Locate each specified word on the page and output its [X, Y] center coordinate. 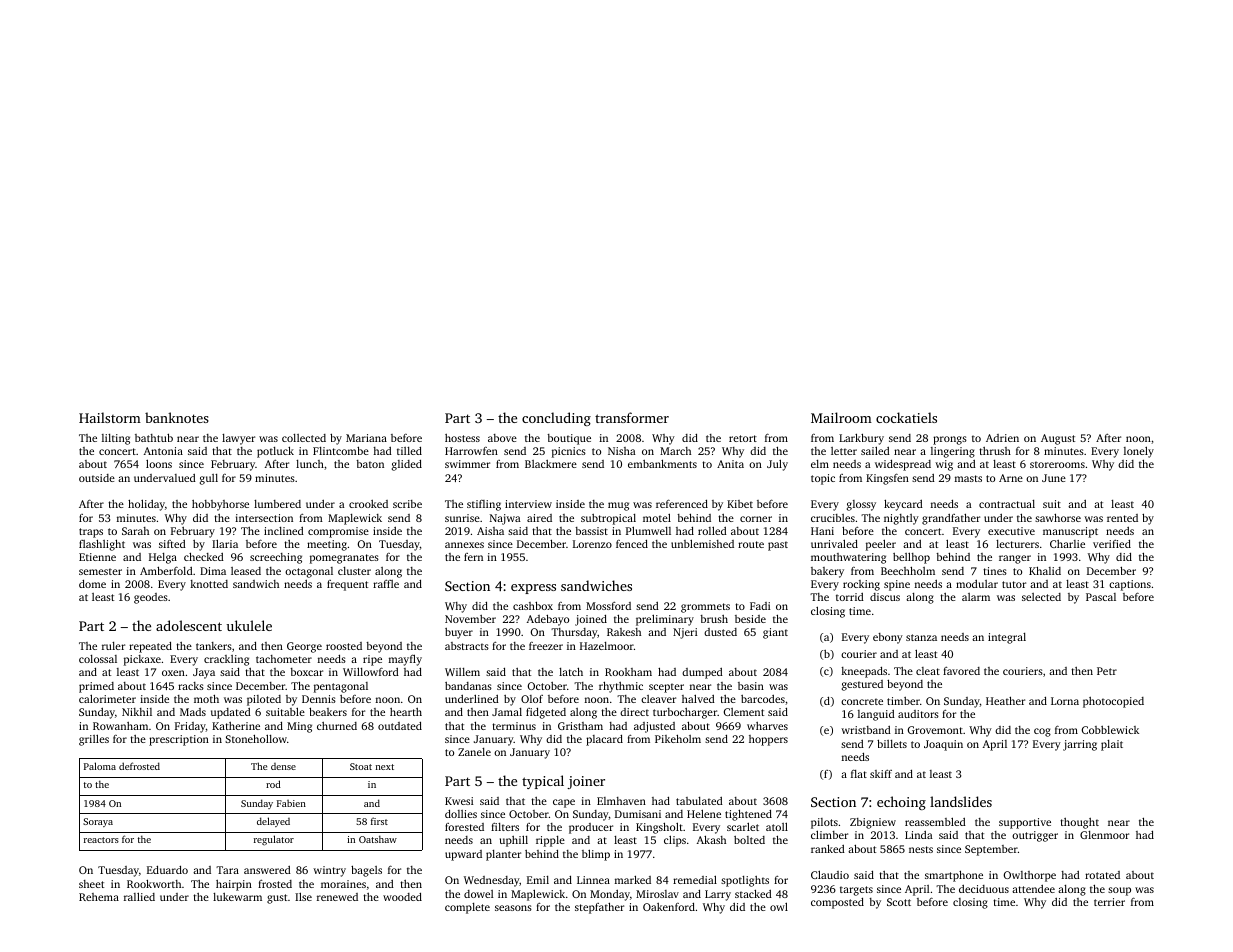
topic [823, 479]
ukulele [249, 625]
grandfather [951, 519]
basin [751, 686]
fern [473, 557]
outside [97, 478]
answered [267, 870]
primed [96, 687]
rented [1122, 518]
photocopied [1113, 702]
